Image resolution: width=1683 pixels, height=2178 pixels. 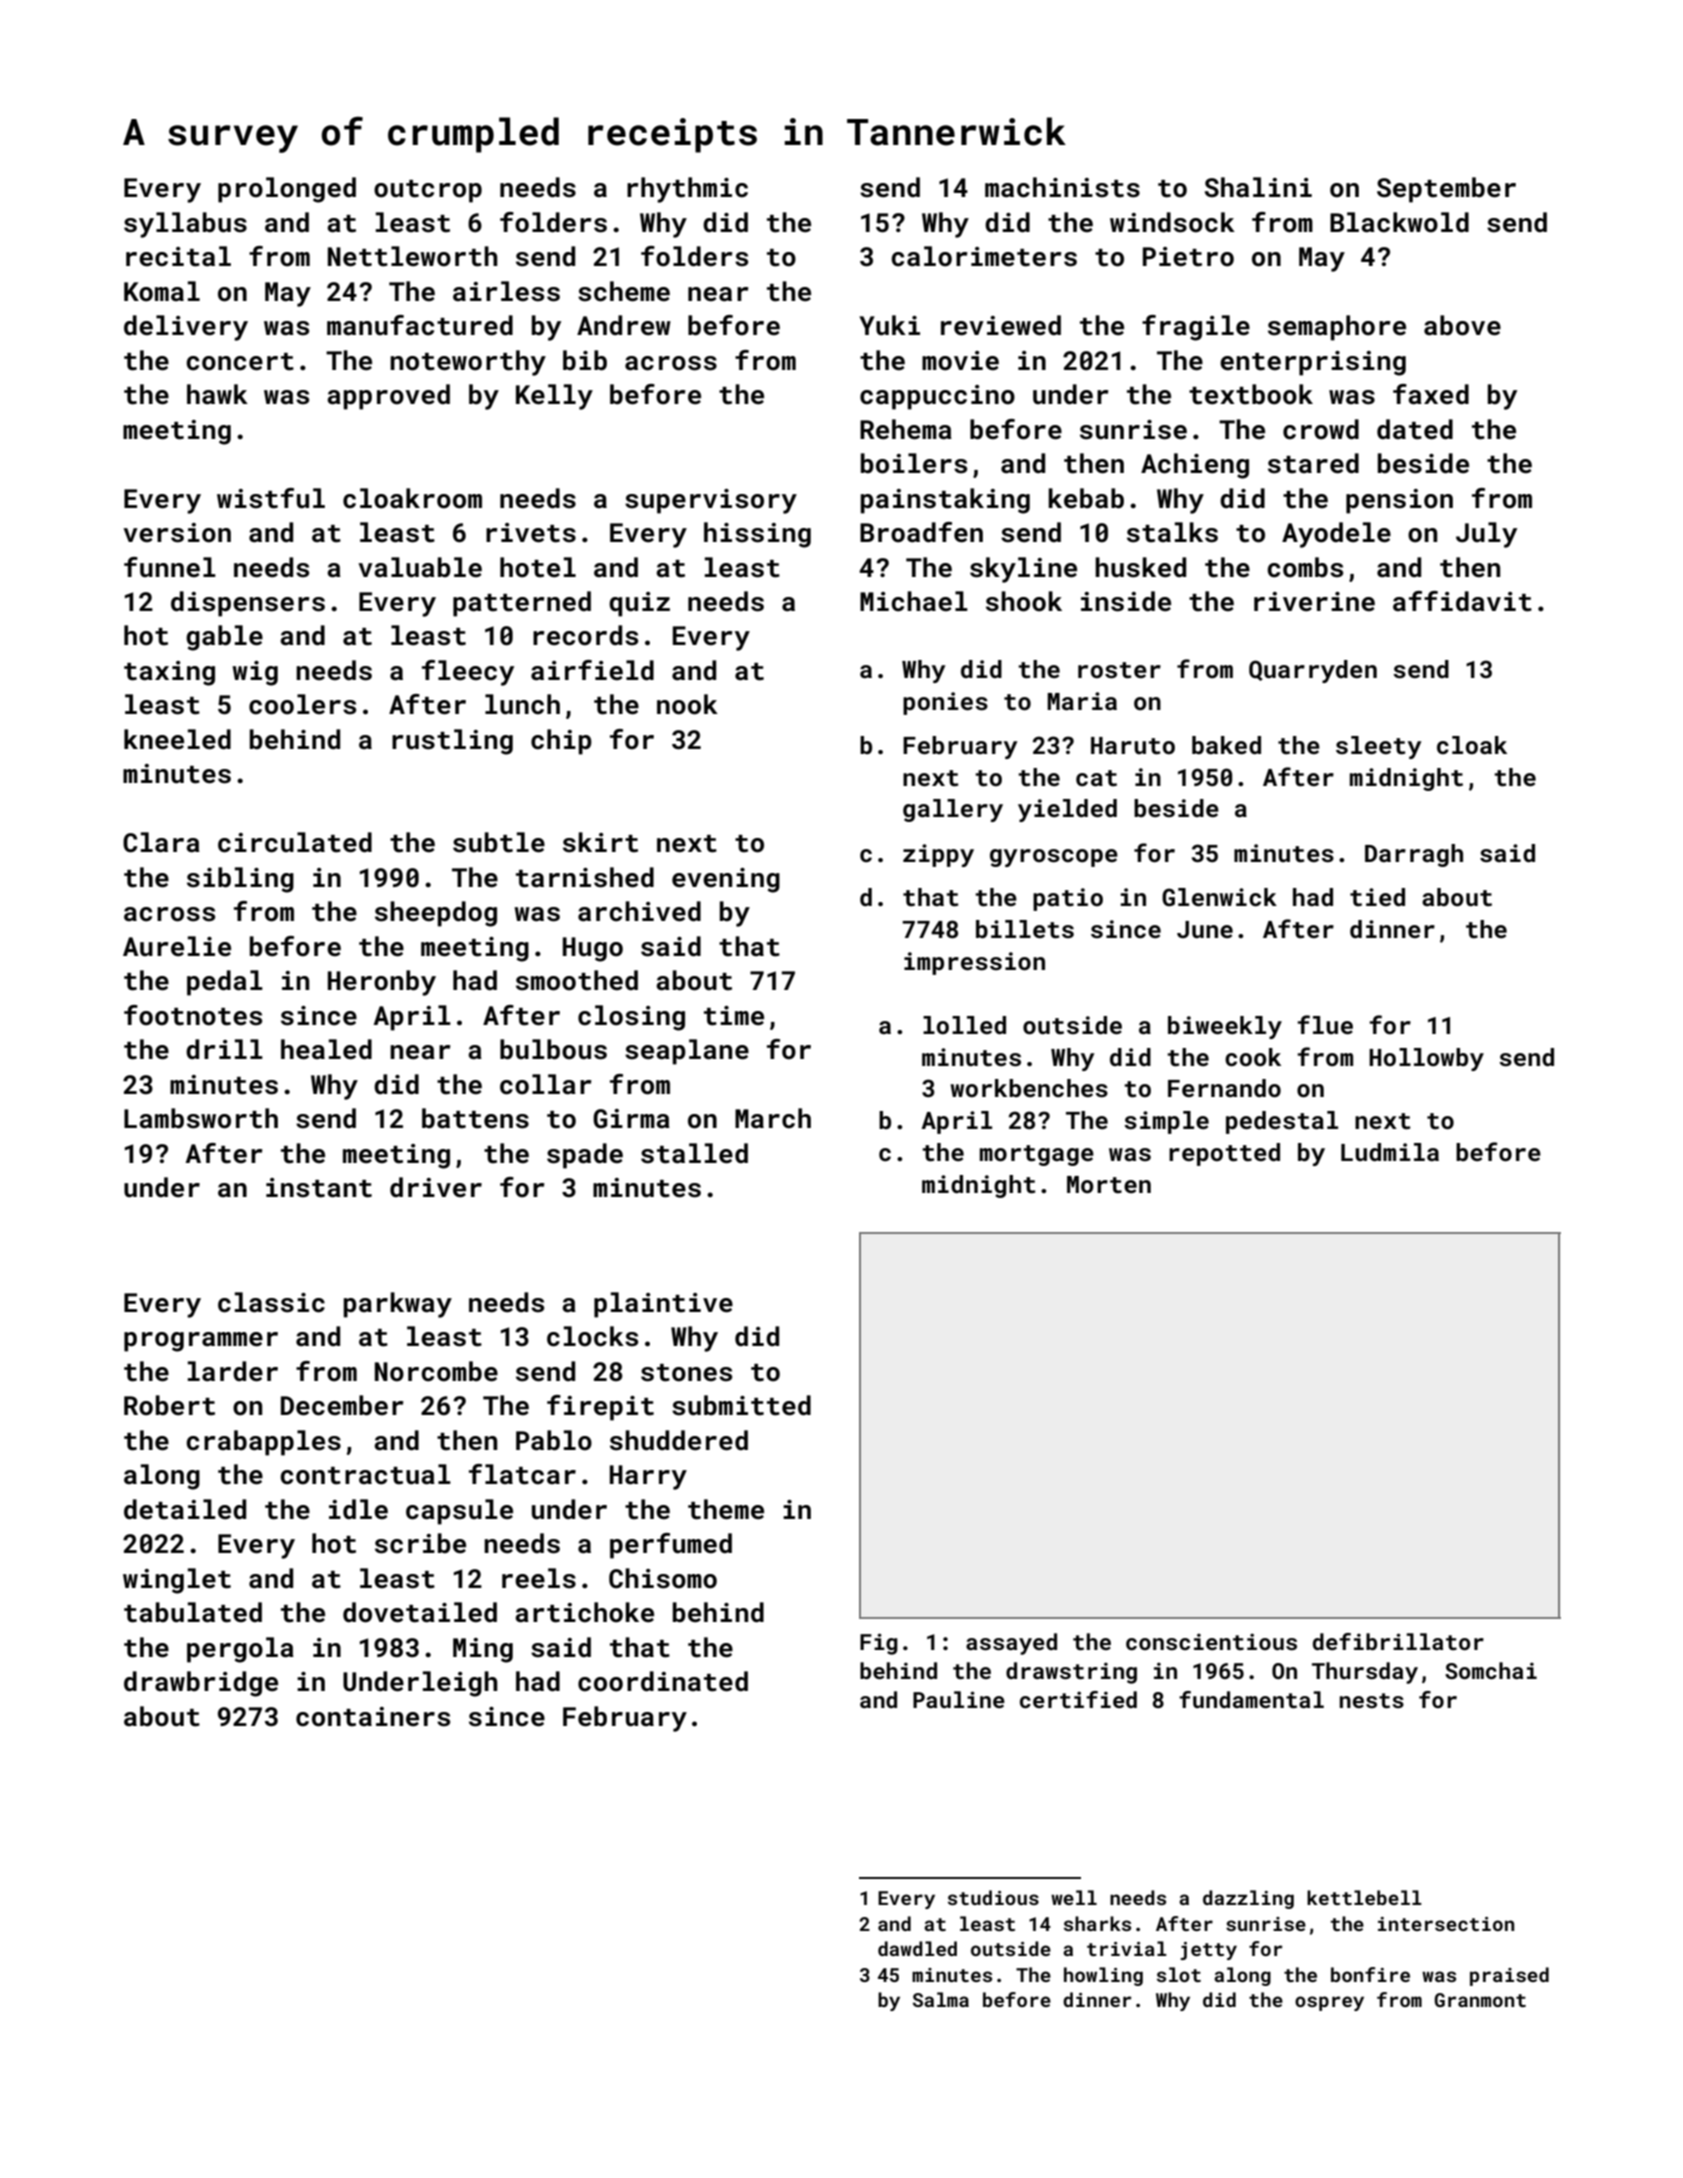 I want to click on coordinated, so click(x=663, y=1681).
